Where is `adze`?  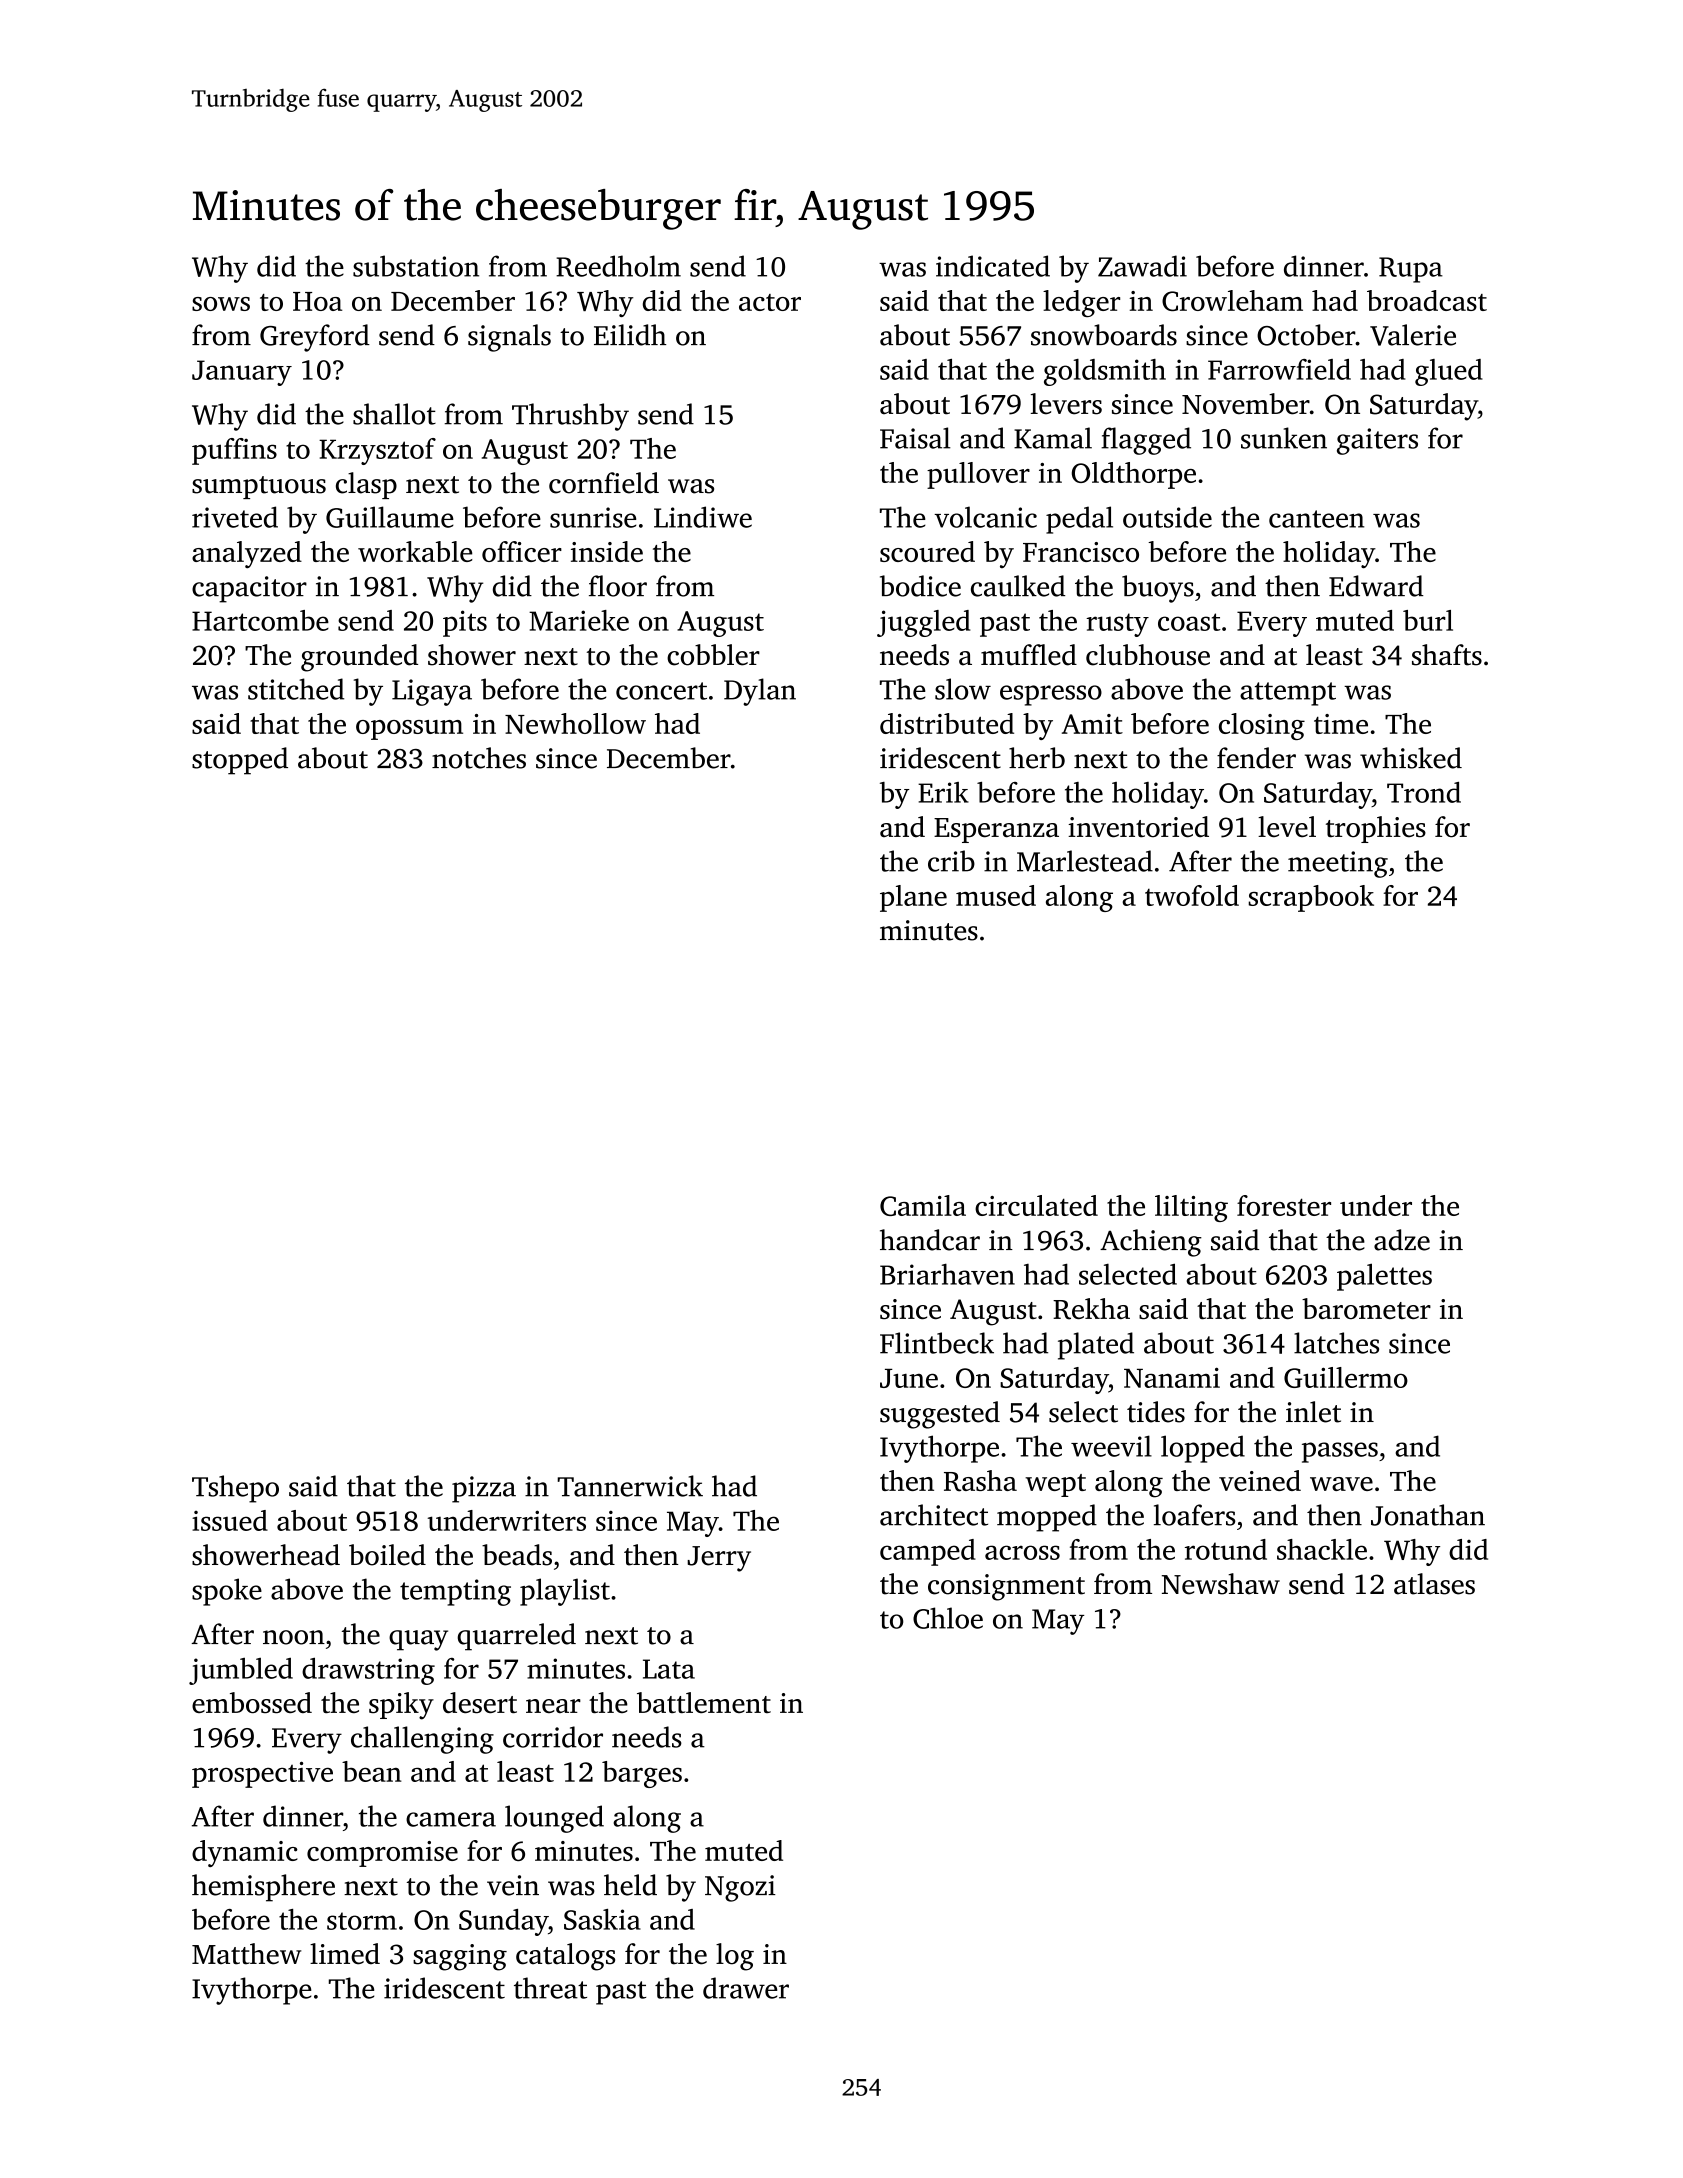 adze is located at coordinates (1402, 1240).
